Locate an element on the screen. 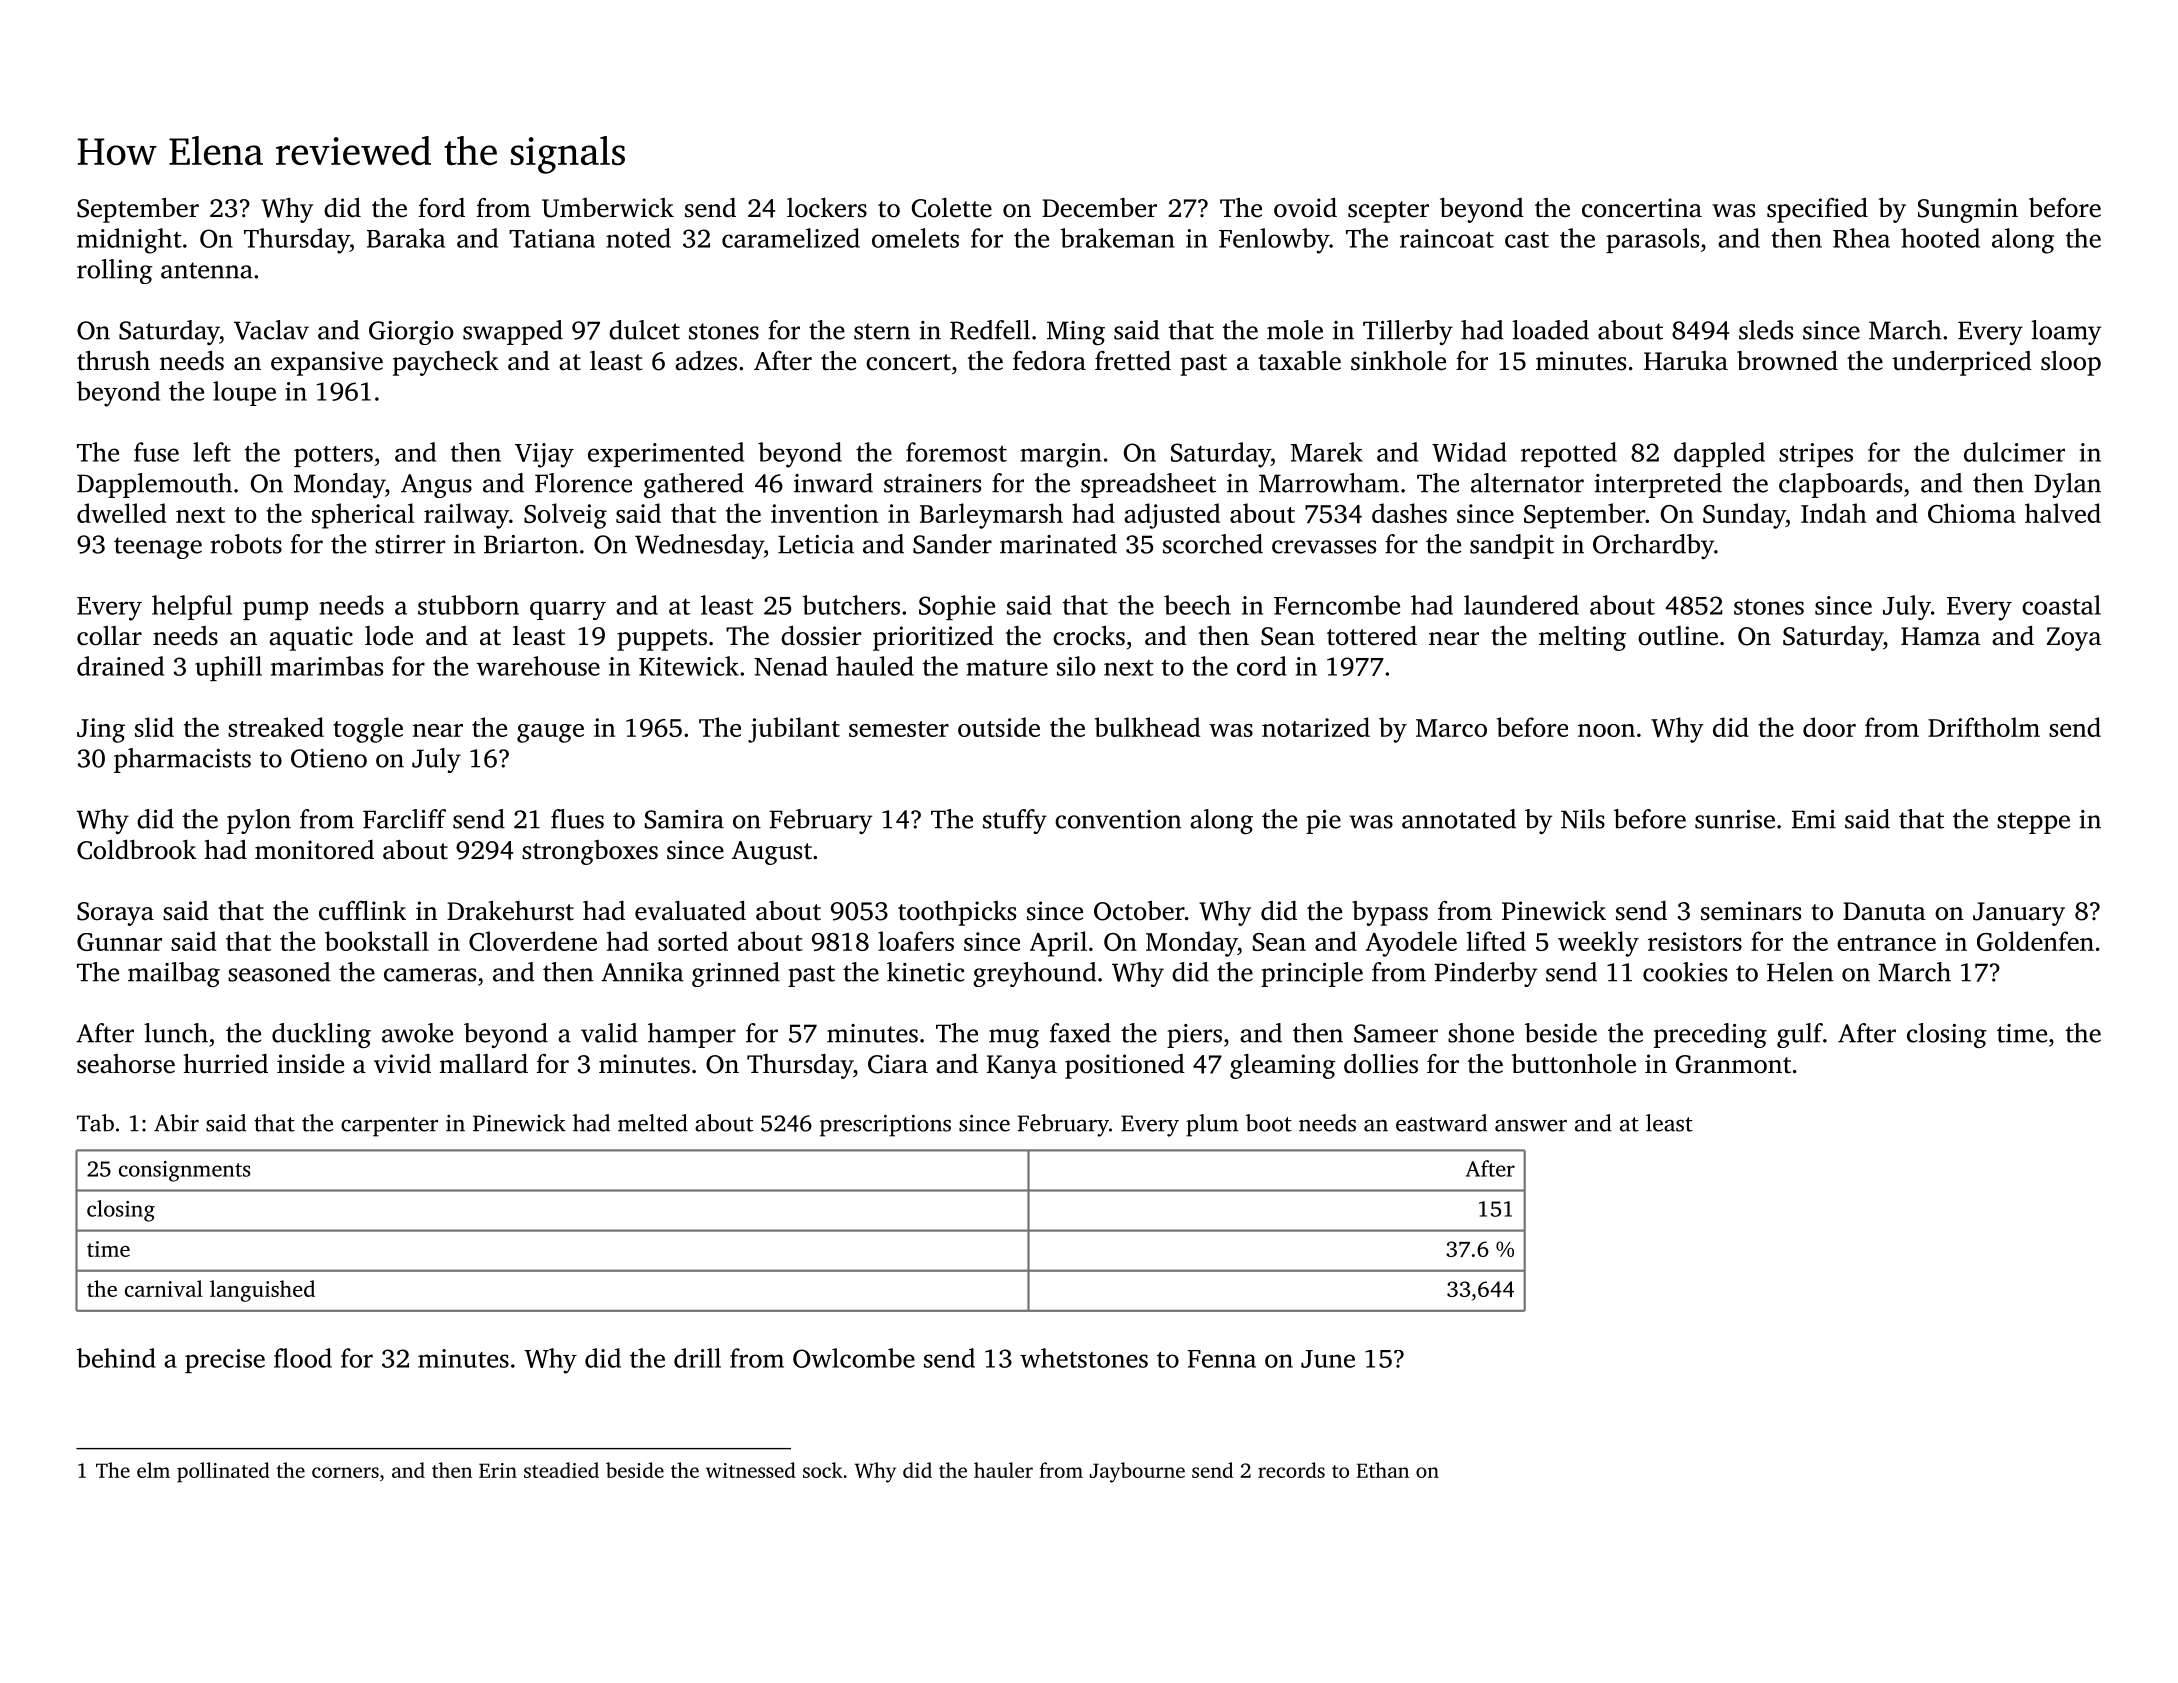 This screenshot has height=1683, width=2178. Baraka is located at coordinates (406, 238).
